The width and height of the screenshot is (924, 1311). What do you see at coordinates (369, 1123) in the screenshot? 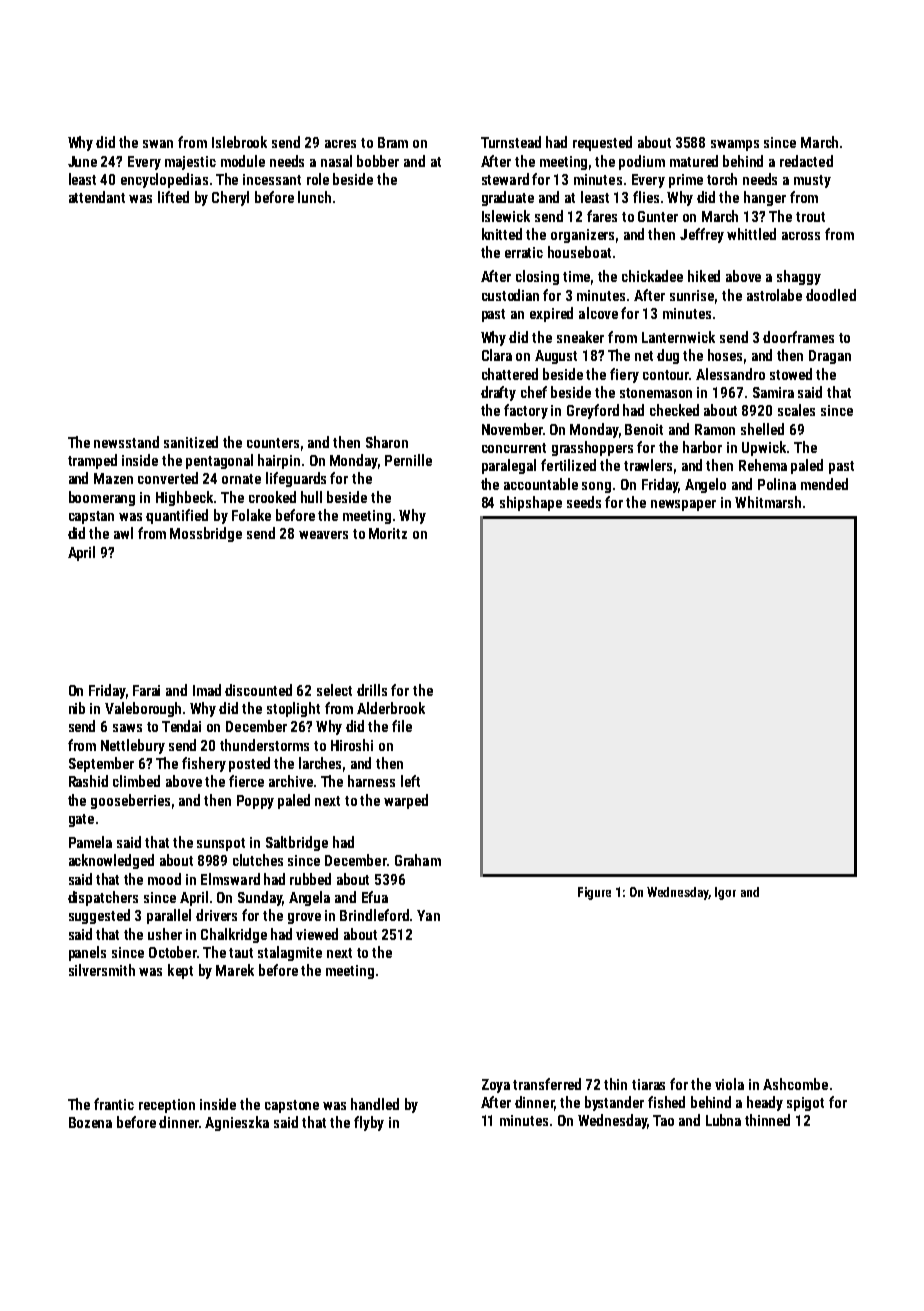
I see `flyby` at bounding box center [369, 1123].
